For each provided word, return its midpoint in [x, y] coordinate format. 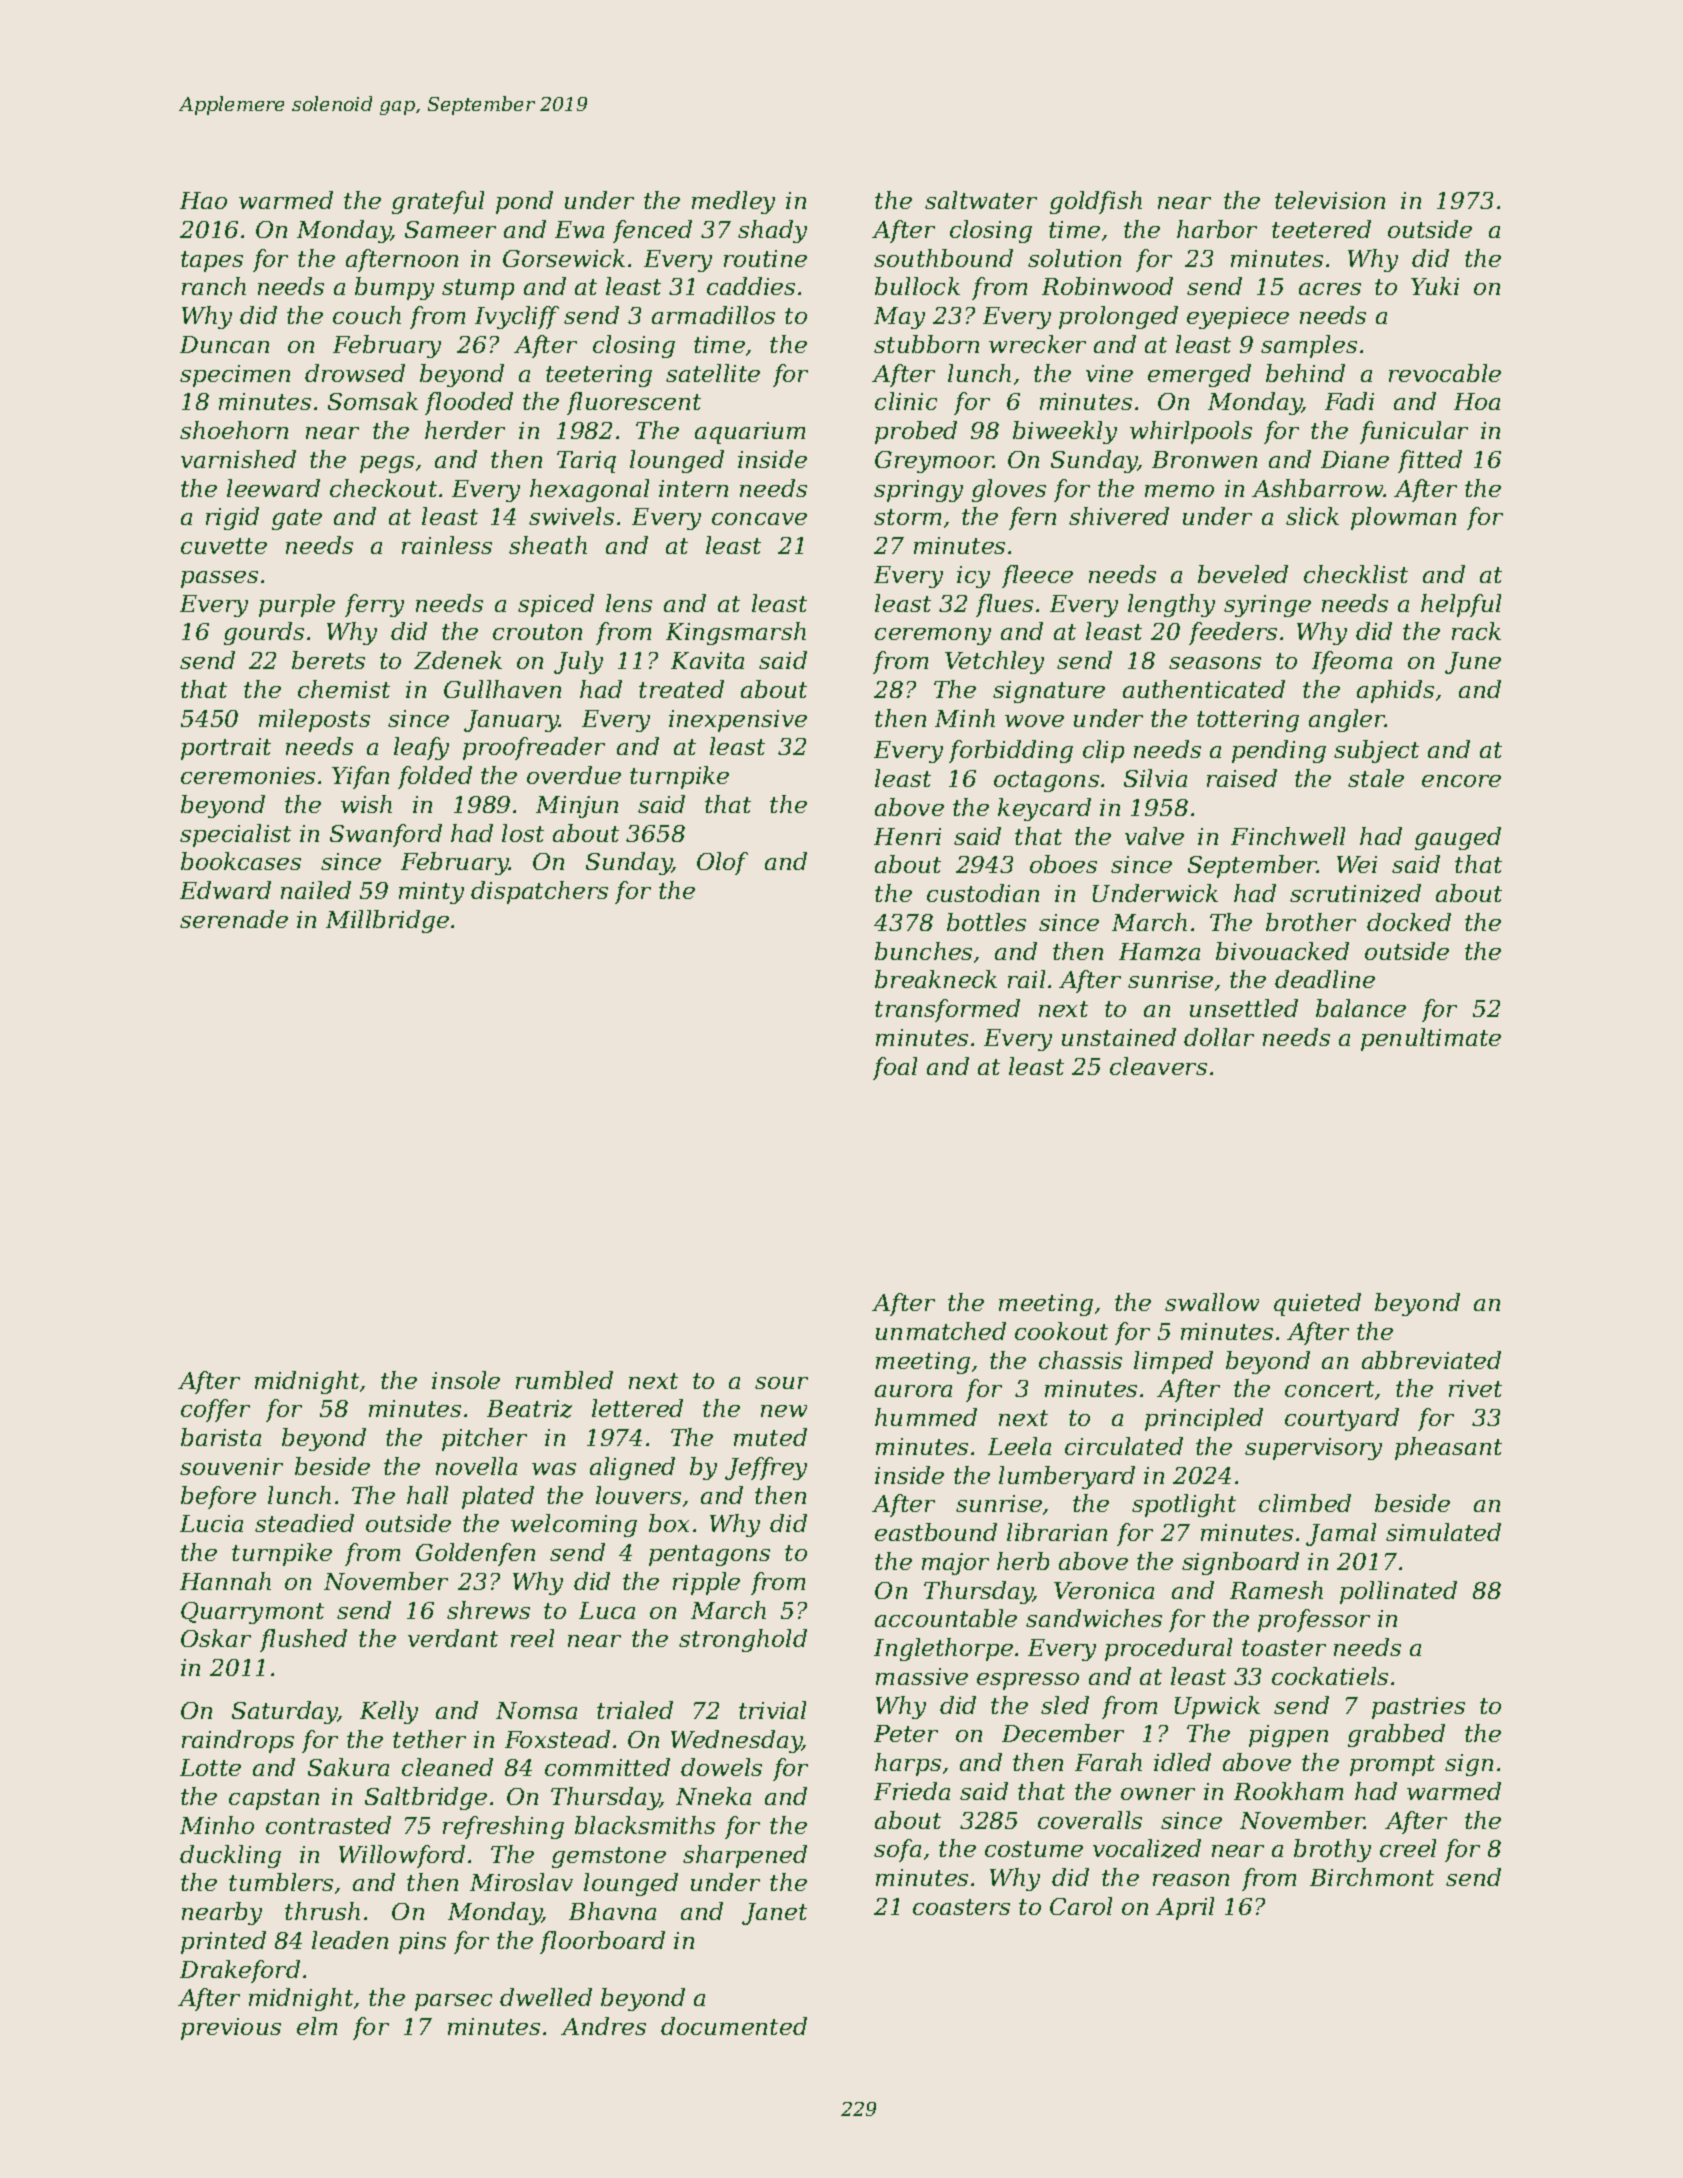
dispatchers [539, 892]
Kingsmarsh [736, 633]
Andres [603, 2026]
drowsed [355, 373]
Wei [1357, 864]
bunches [923, 951]
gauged [1458, 838]
